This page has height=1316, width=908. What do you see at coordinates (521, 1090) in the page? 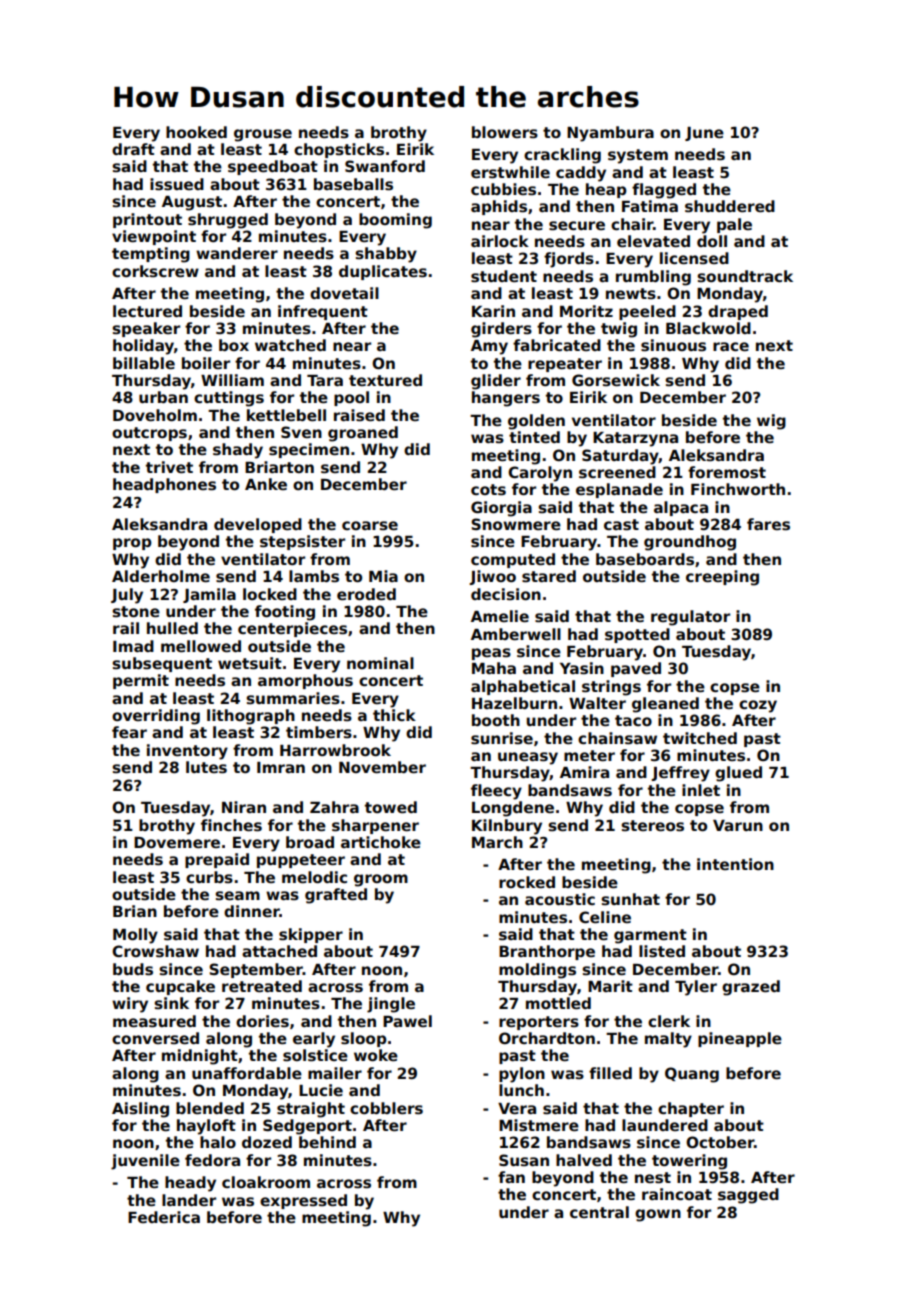
I see `lunch` at bounding box center [521, 1090].
